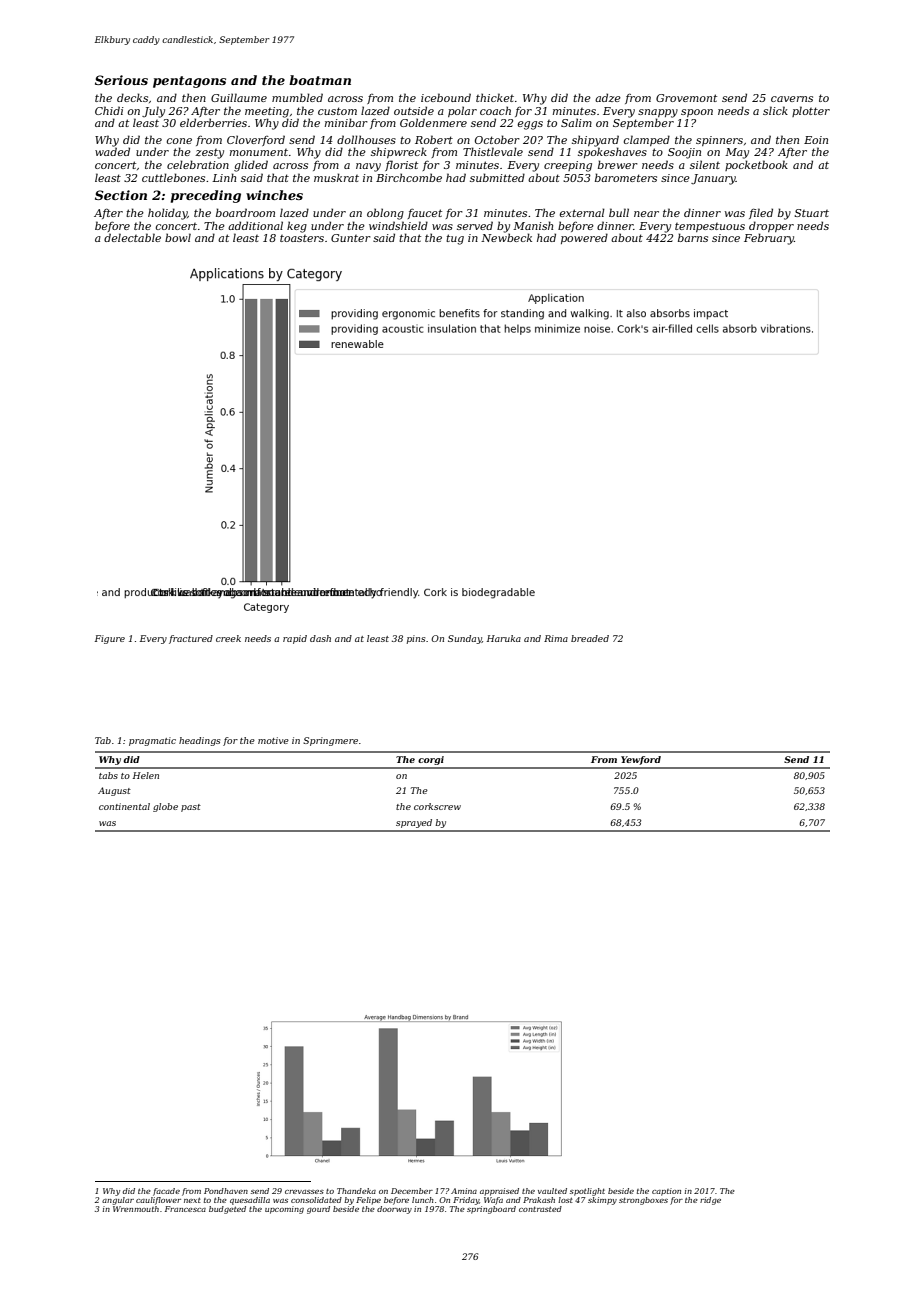 The image size is (924, 1308). Describe the element at coordinates (351, 238) in the document. I see `Gunter` at that location.
